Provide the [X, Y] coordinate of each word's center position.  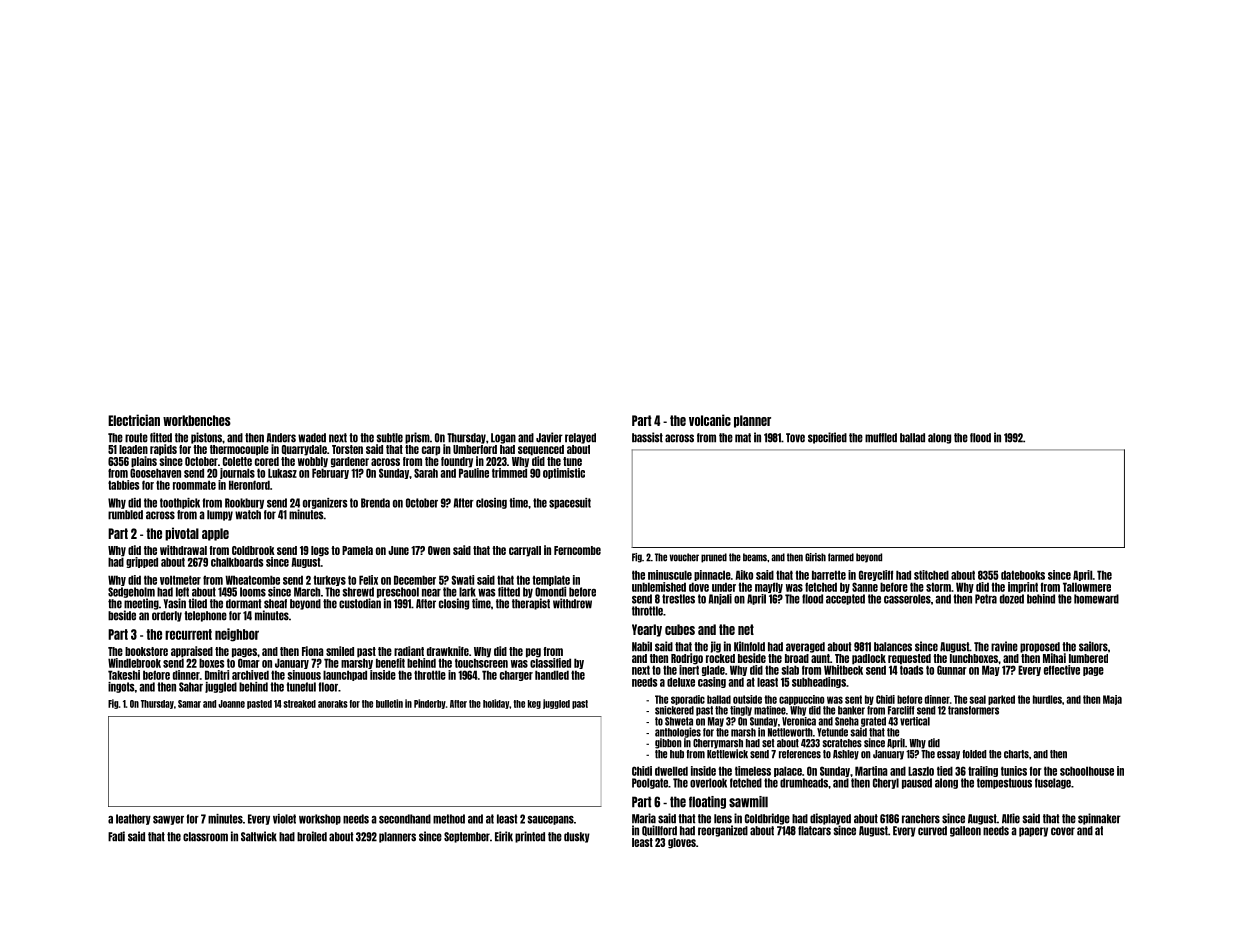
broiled [312, 836]
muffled [881, 438]
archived [250, 675]
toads [912, 670]
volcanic [710, 420]
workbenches [197, 420]
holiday [496, 704]
